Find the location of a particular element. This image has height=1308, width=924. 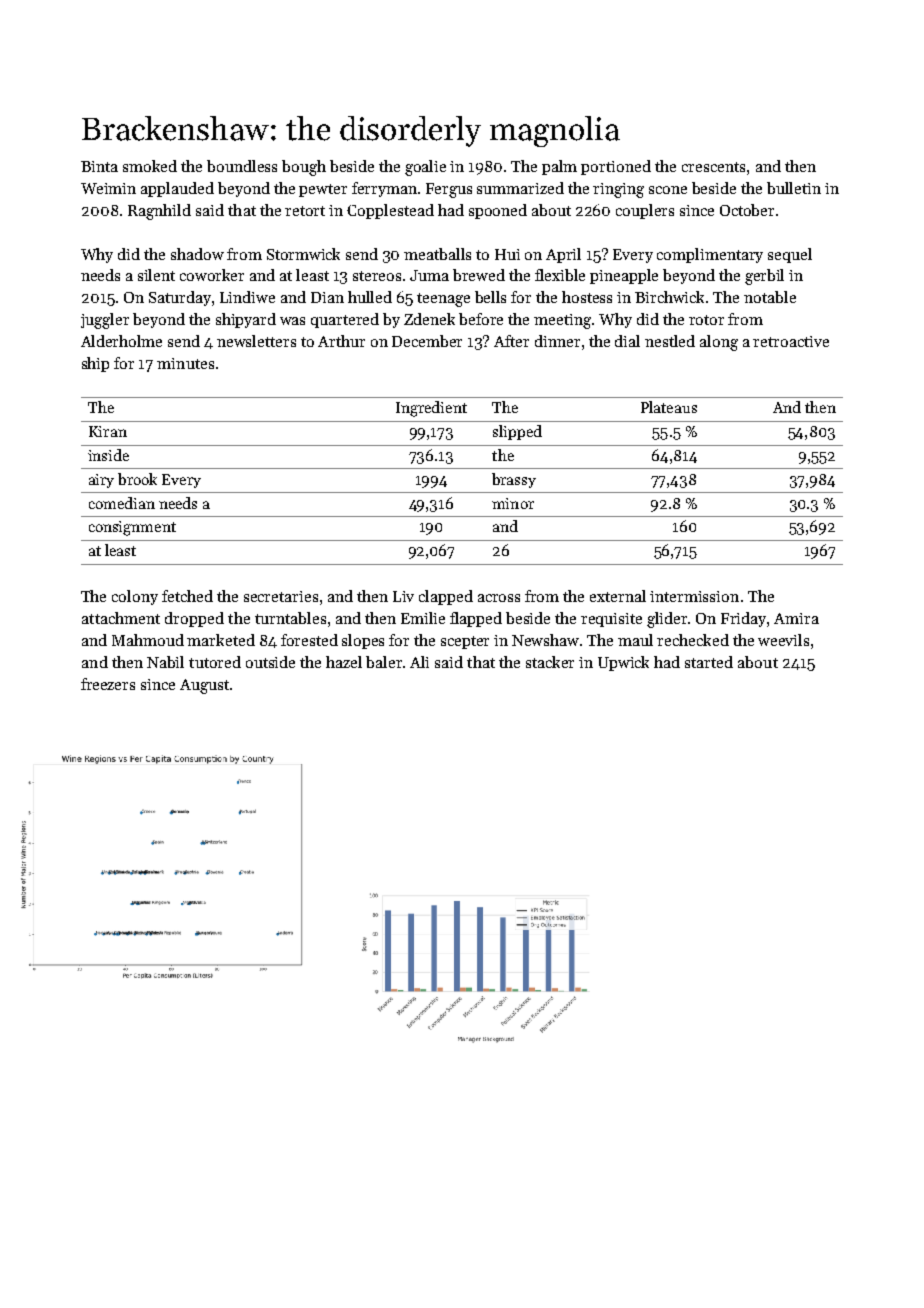

quartered is located at coordinates (345, 320).
